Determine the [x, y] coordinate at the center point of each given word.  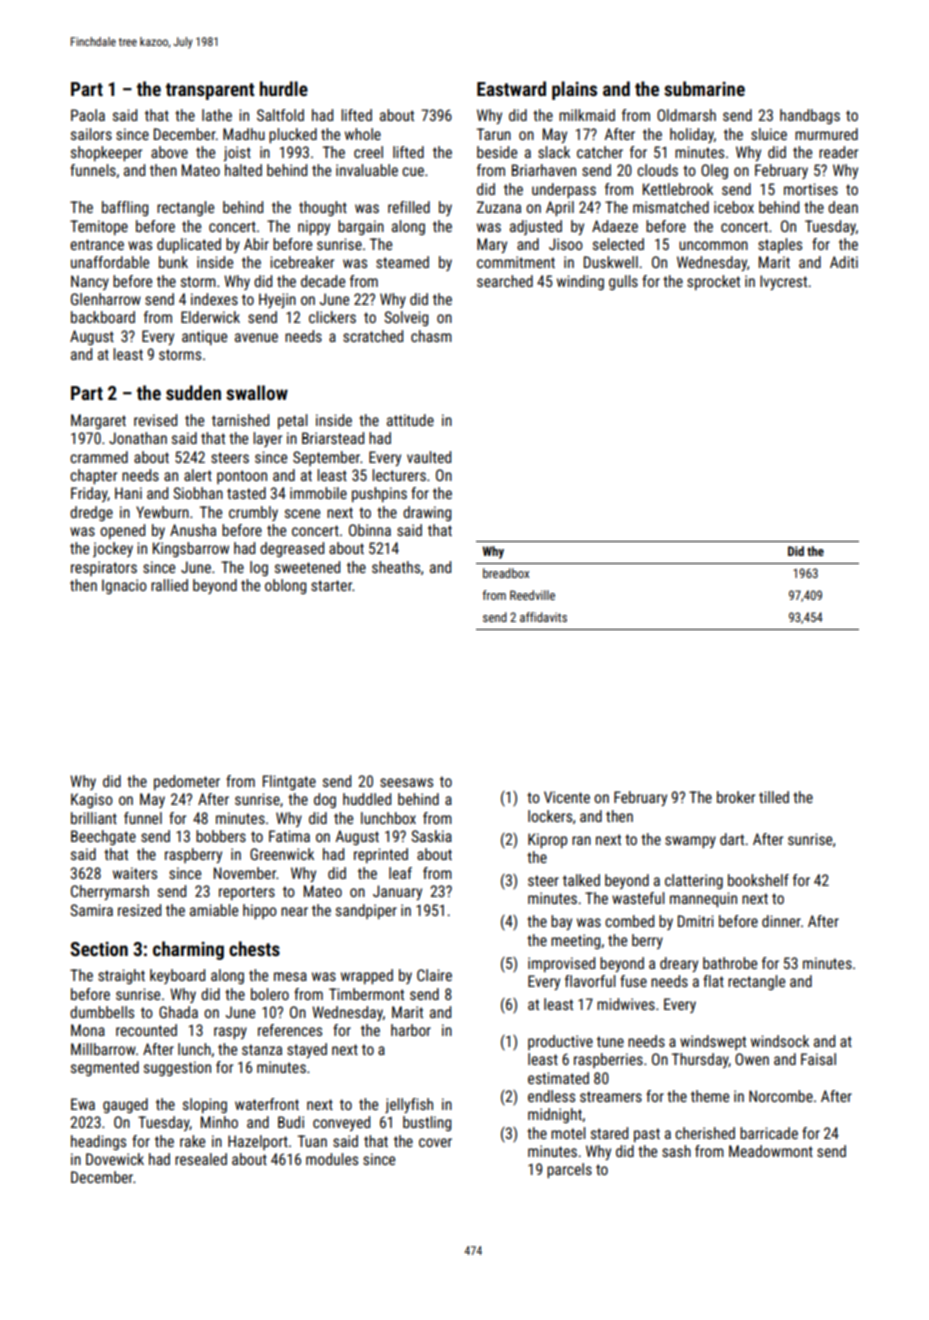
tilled [774, 797]
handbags [810, 116]
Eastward [511, 88]
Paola [88, 115]
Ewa [83, 1104]
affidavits [543, 617]
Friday [89, 494]
